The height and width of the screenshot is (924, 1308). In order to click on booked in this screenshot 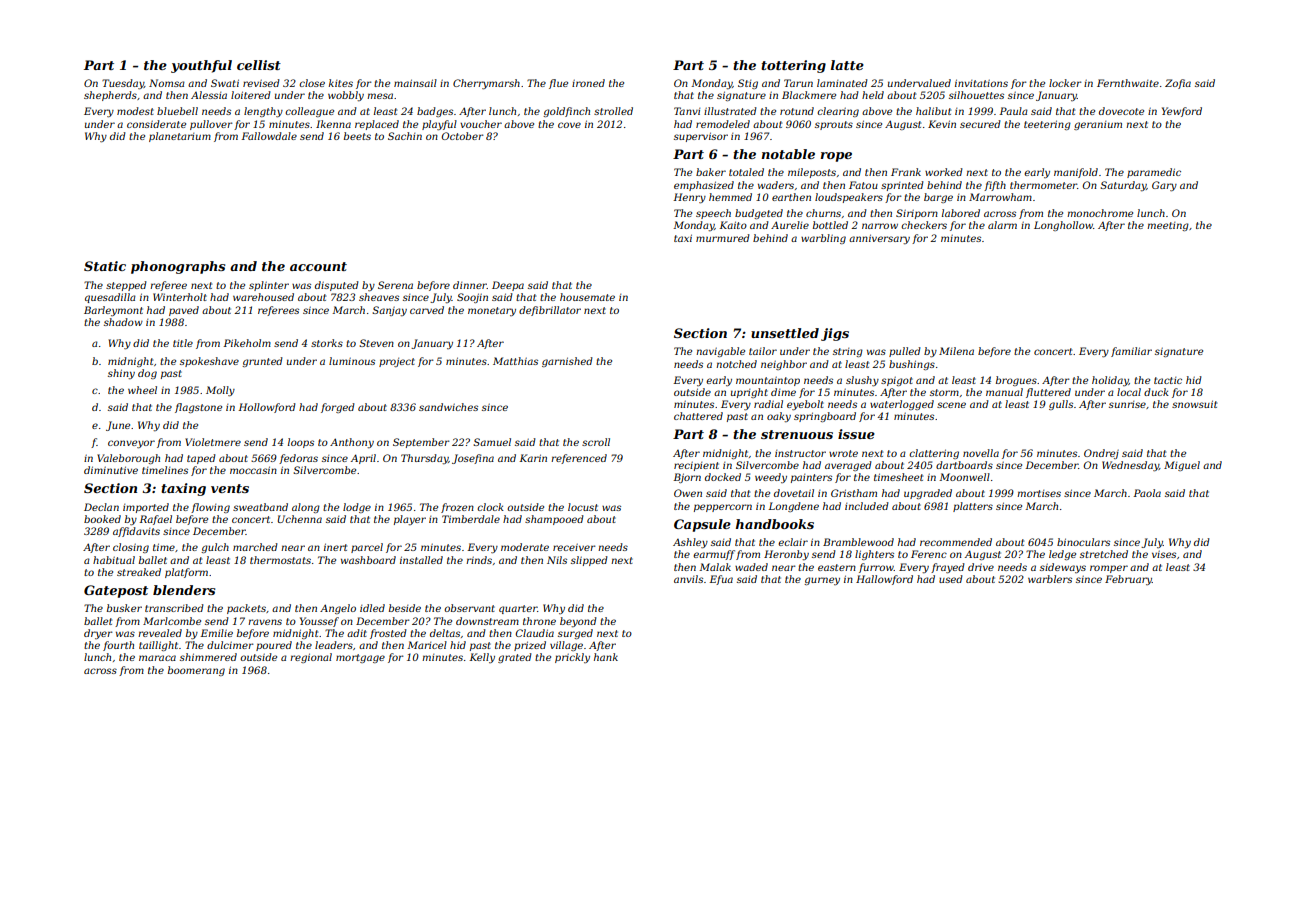, I will do `click(102, 519)`.
